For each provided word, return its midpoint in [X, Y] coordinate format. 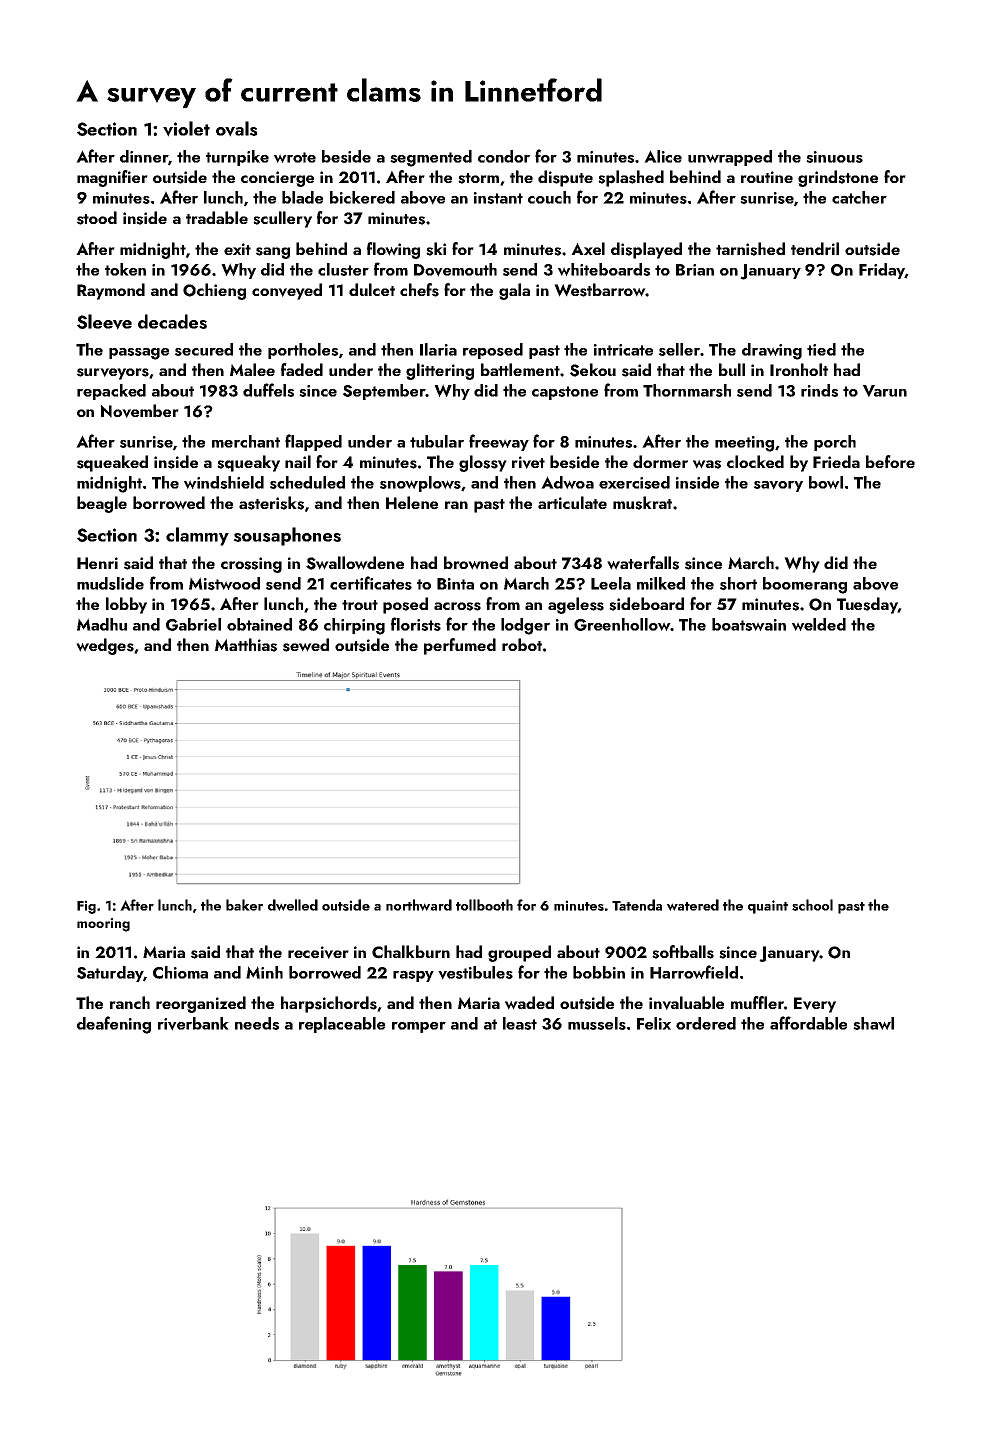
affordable [808, 1023]
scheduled [307, 482]
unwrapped [730, 158]
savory [778, 486]
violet [186, 129]
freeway [499, 442]
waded [529, 1003]
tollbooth [484, 905]
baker [244, 905]
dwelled [293, 905]
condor [504, 156]
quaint [768, 907]
